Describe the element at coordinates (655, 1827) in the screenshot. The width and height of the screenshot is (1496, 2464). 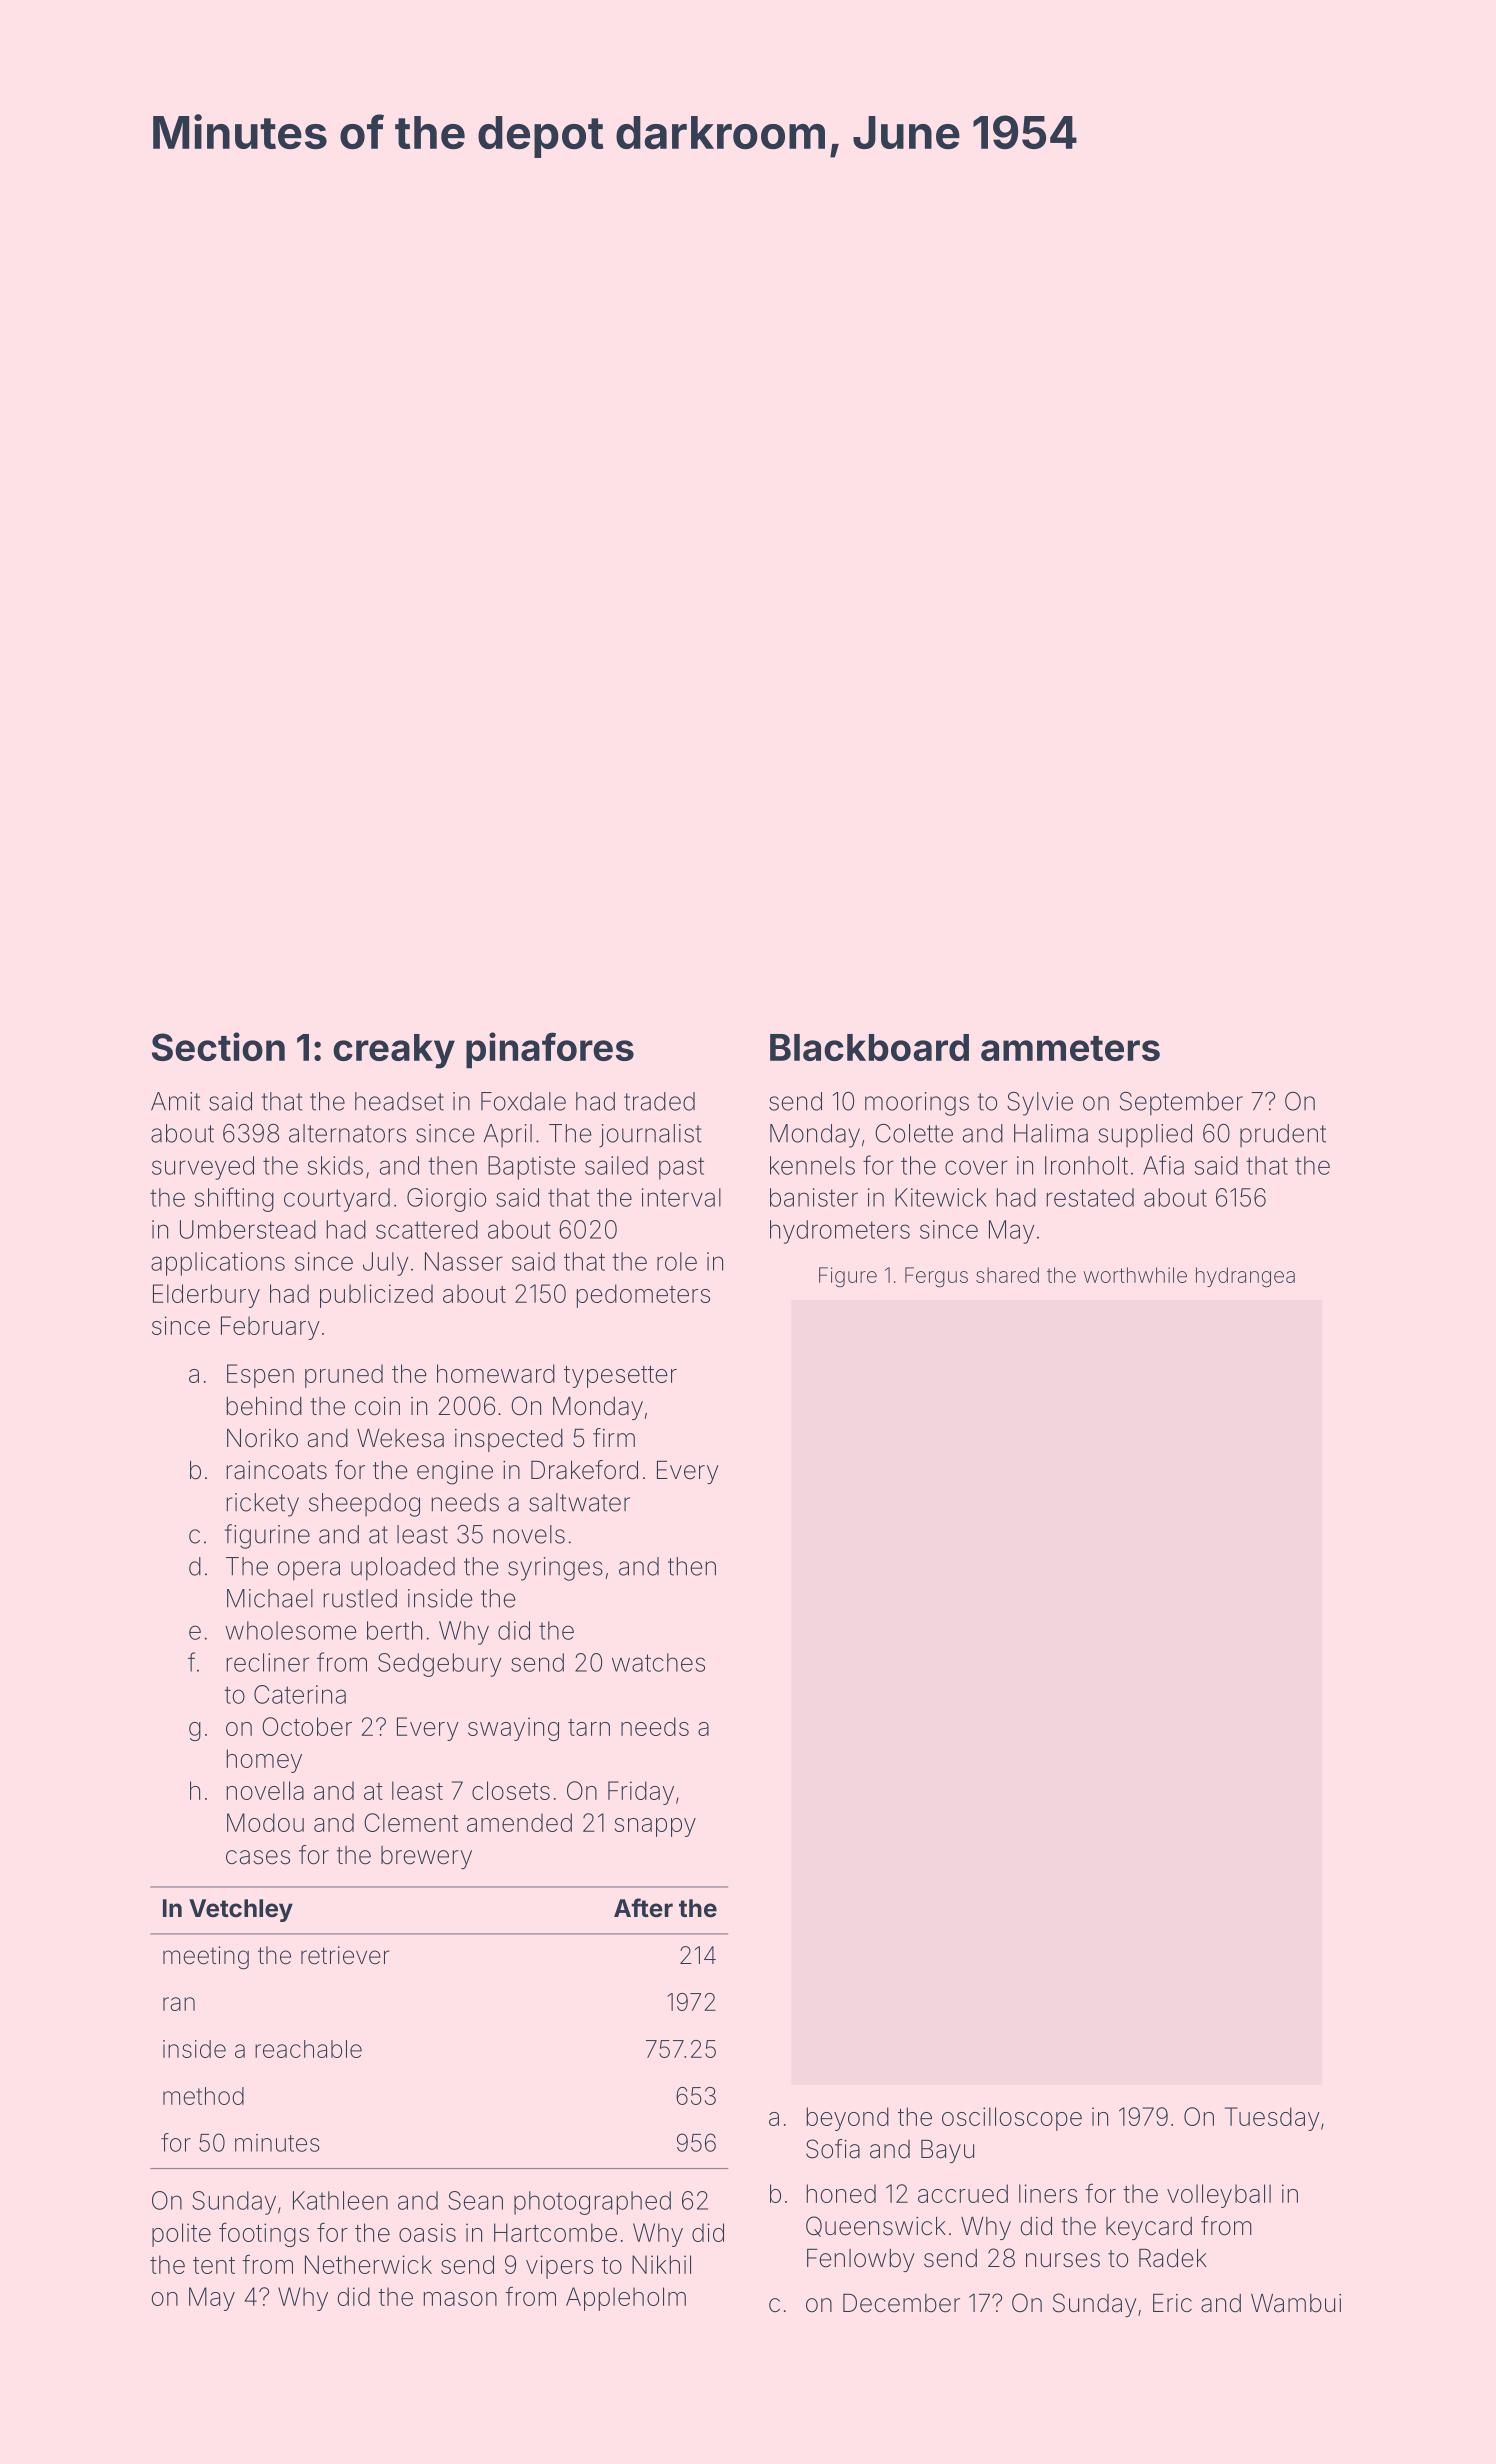
I see `snappy` at that location.
